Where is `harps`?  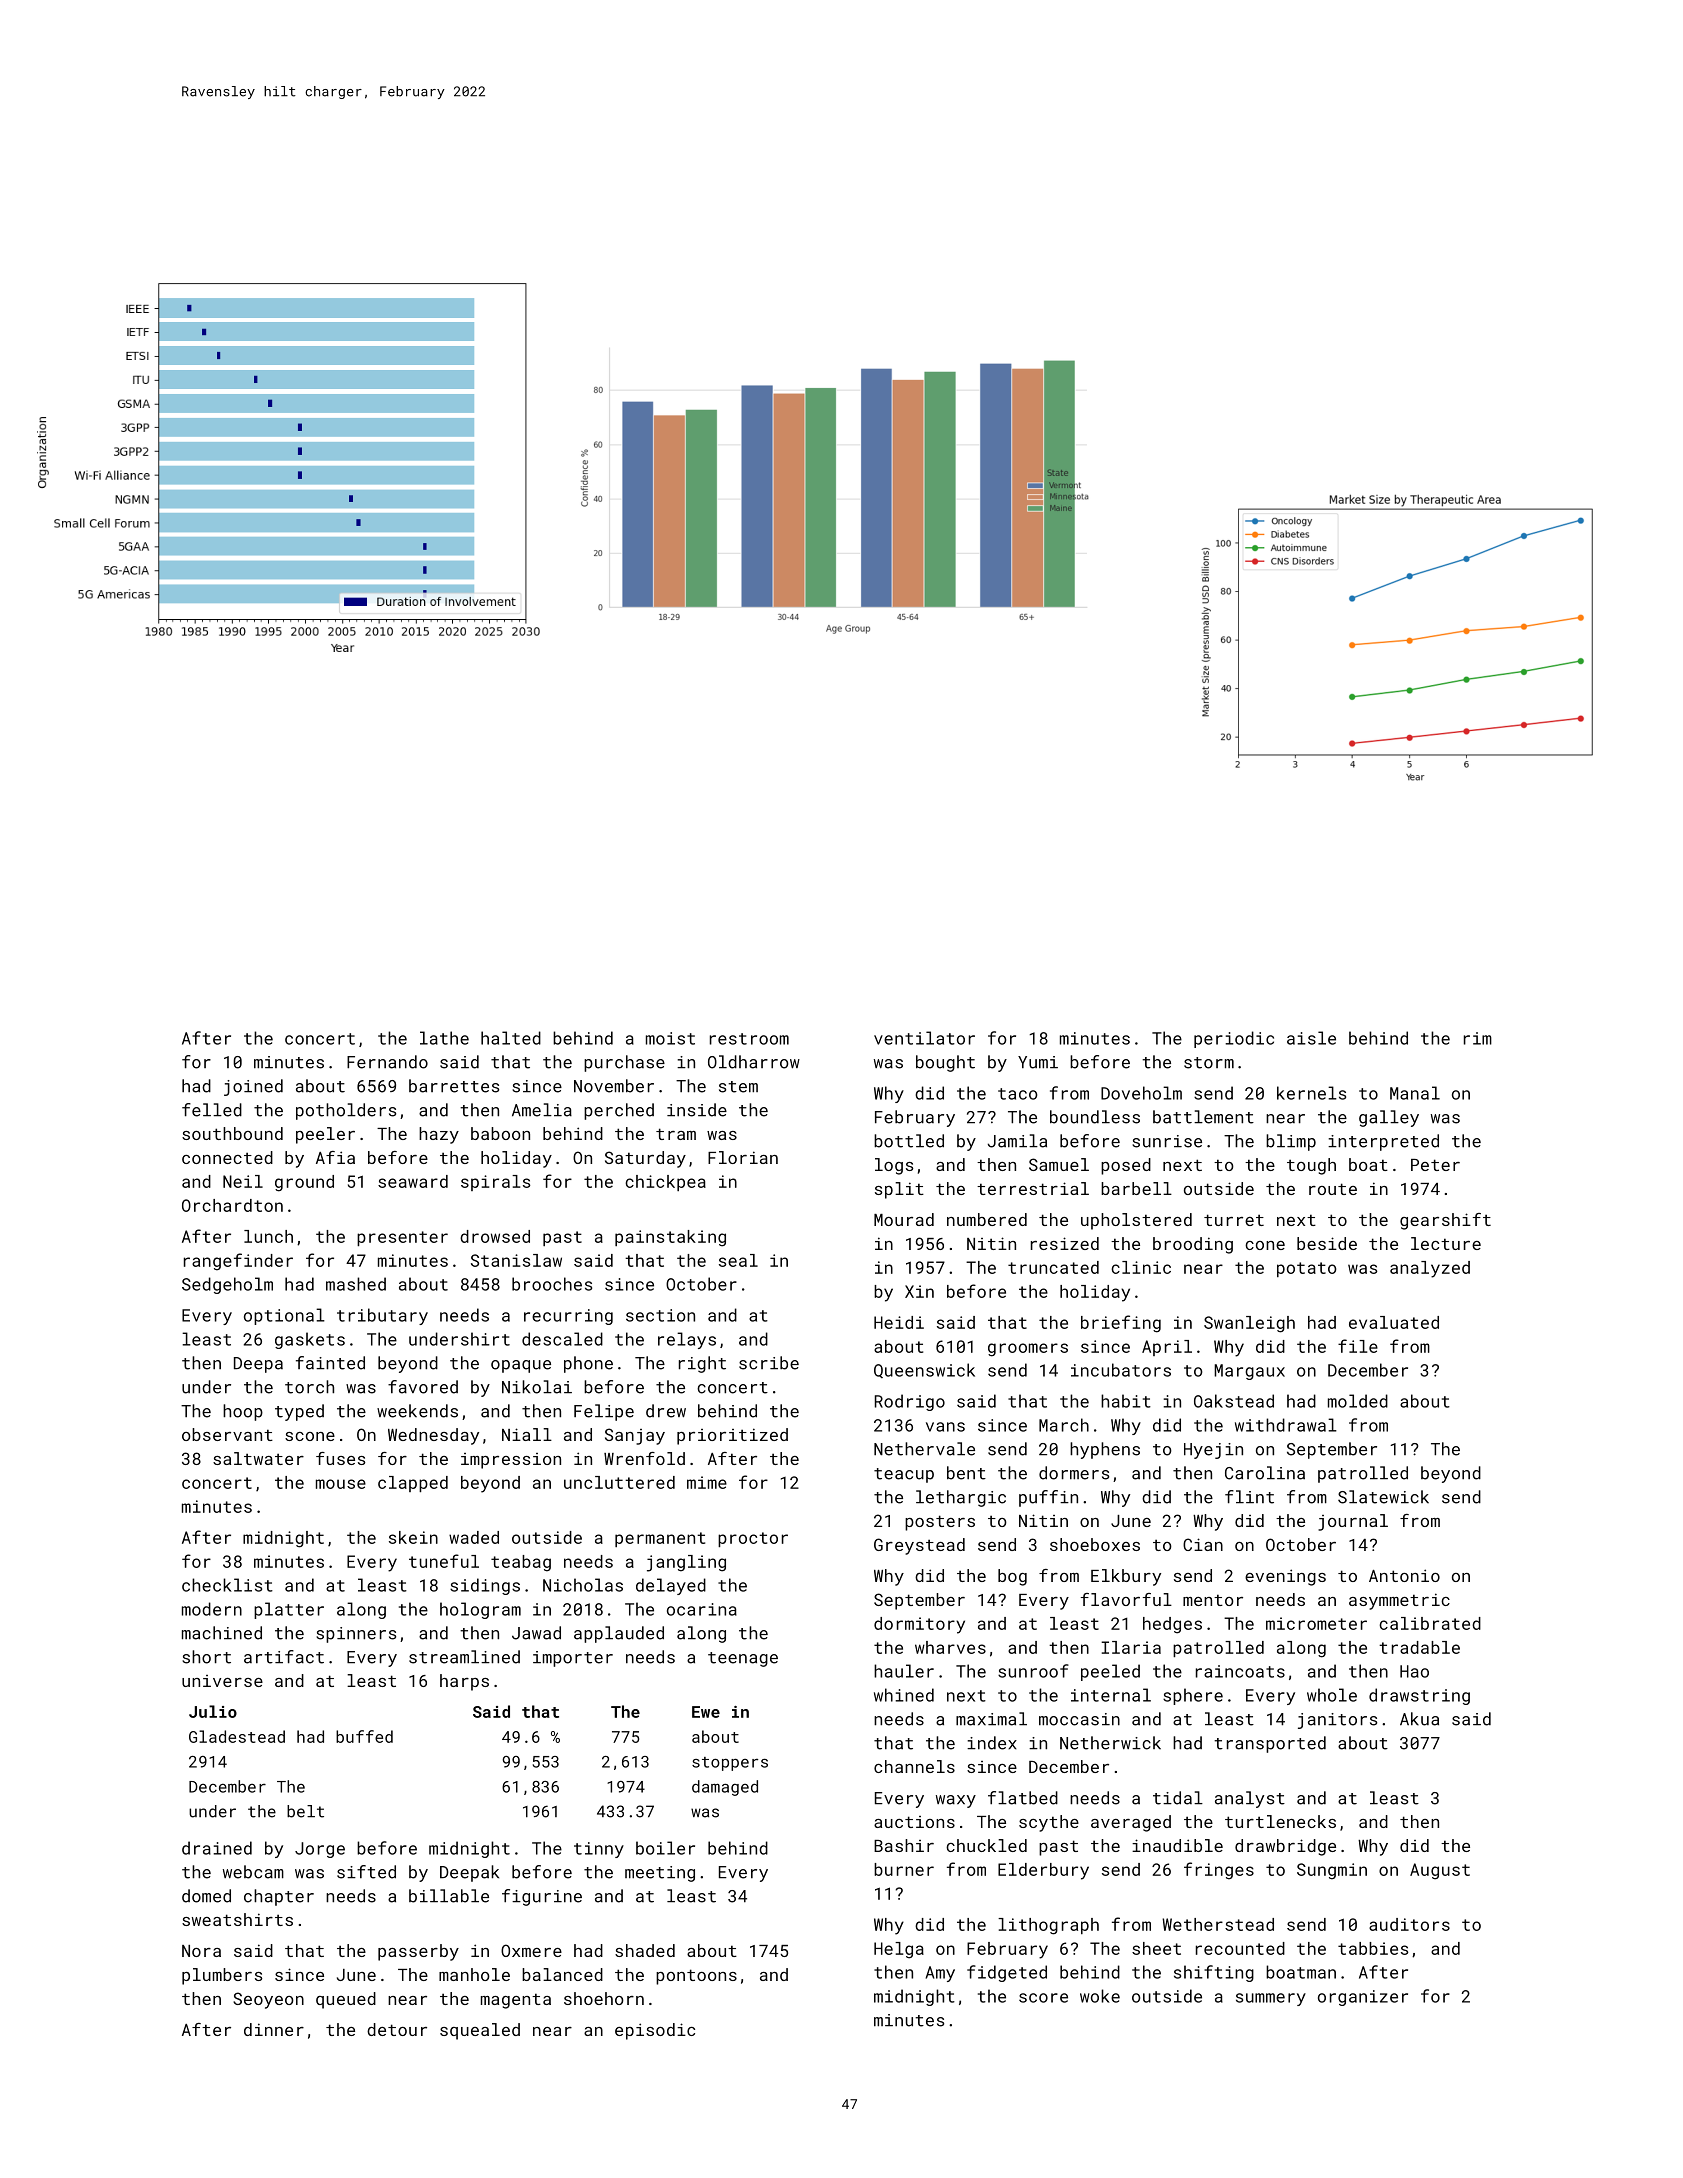 harps is located at coordinates (464, 1682).
